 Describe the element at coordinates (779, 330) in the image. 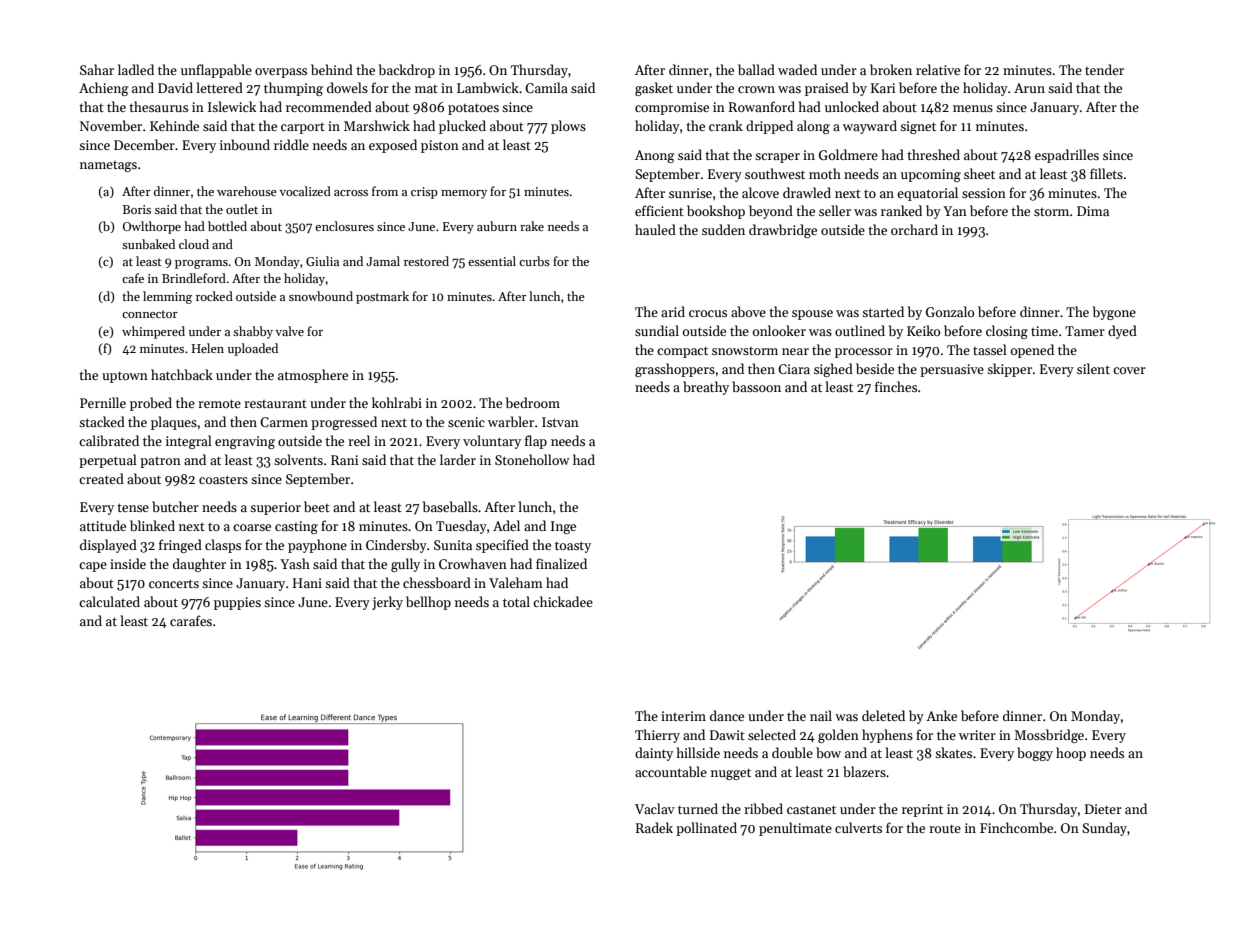

I see `onlooker` at that location.
